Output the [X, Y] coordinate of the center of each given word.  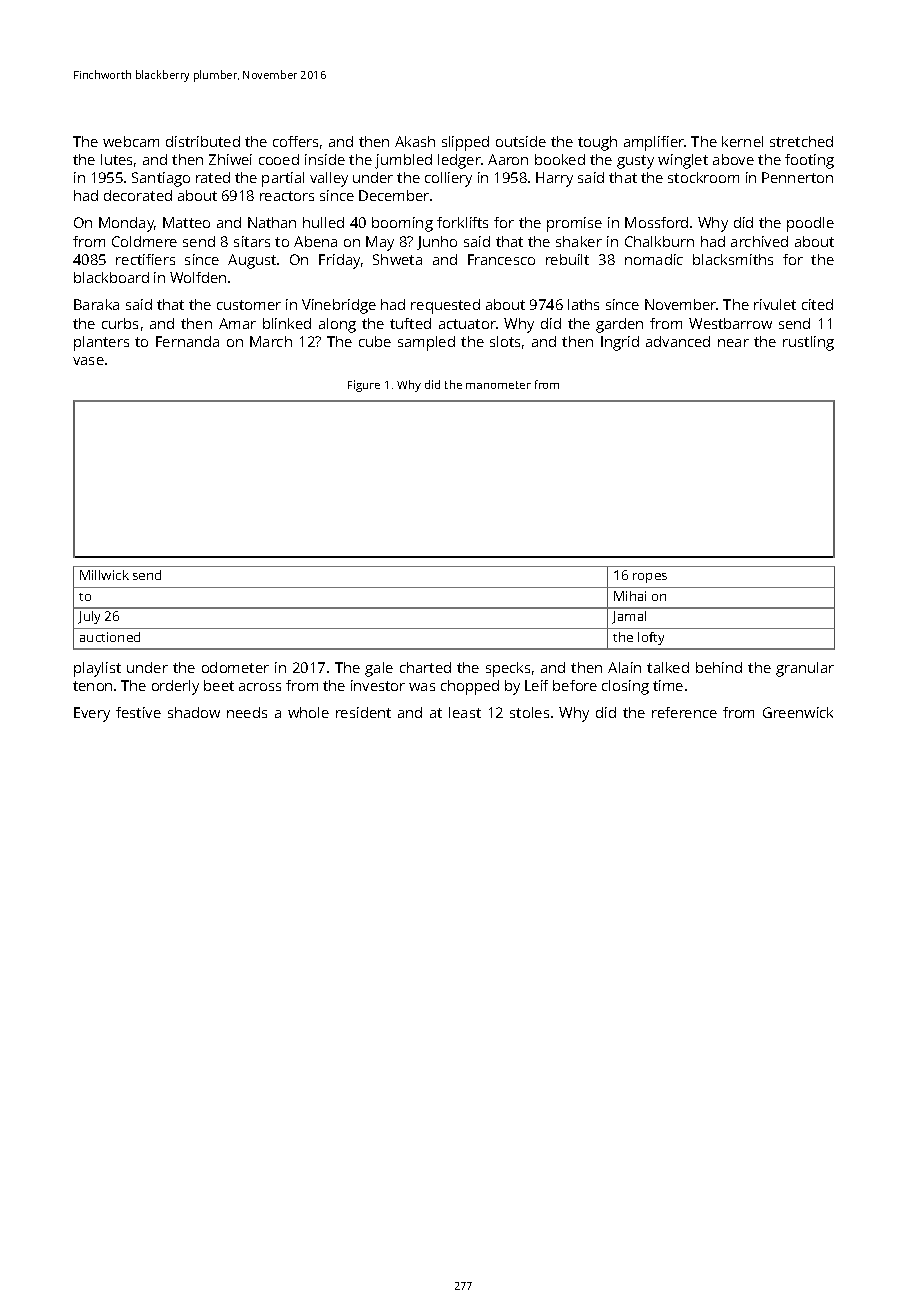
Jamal [629, 617]
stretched [801, 141]
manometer [498, 385]
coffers [295, 141]
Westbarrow [730, 323]
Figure [364, 386]
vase [88, 361]
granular [805, 669]
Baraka [96, 304]
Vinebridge [339, 306]
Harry [554, 179]
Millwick [104, 575]
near [733, 343]
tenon [92, 686]
